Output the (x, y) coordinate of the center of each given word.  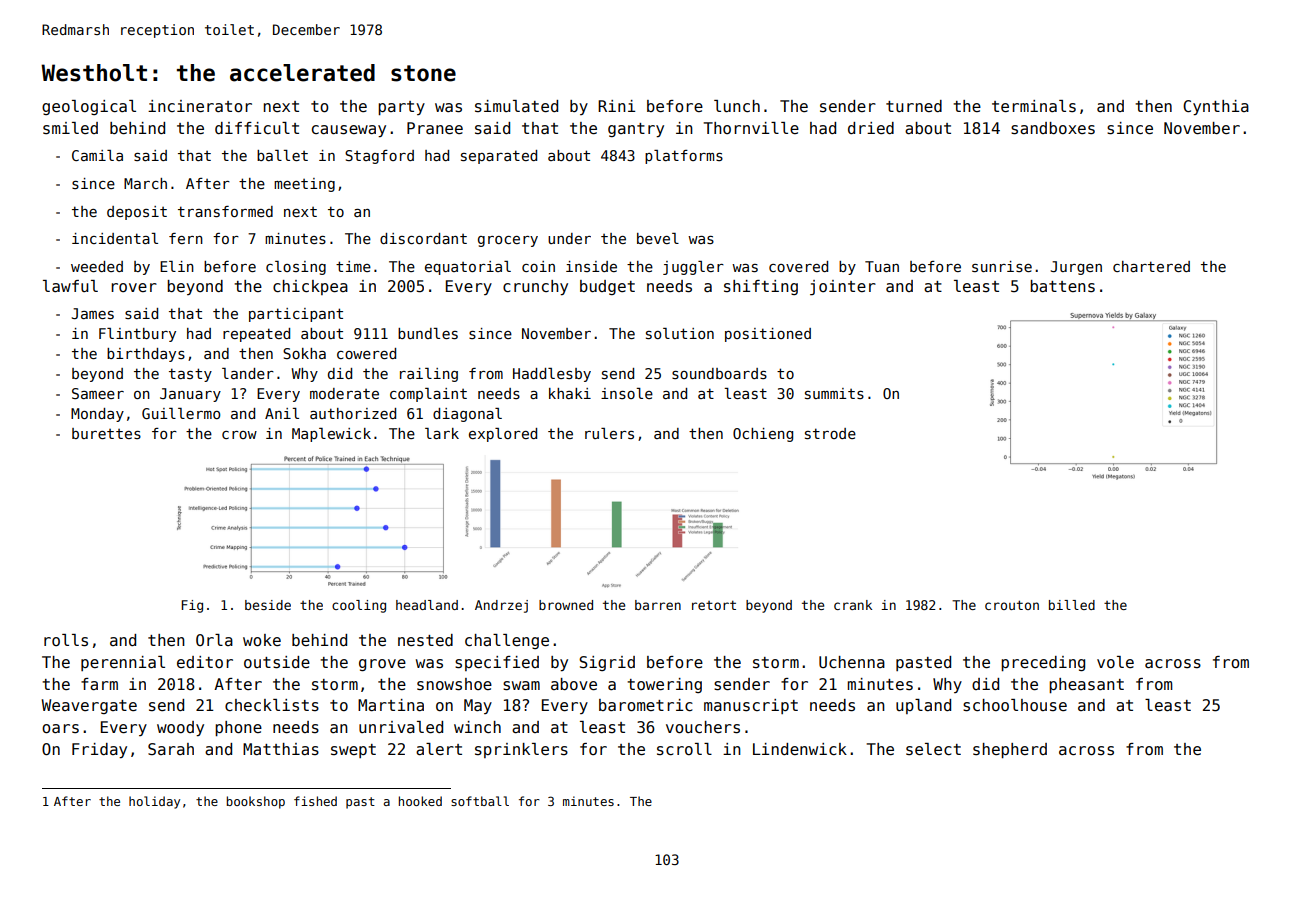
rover (134, 287)
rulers (609, 433)
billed (1072, 605)
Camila (97, 155)
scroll (684, 749)
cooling (359, 606)
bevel (658, 238)
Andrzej (501, 606)
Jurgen (1076, 268)
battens (1062, 286)
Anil (282, 413)
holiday (154, 802)
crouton (1012, 605)
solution (680, 333)
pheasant (1086, 685)
